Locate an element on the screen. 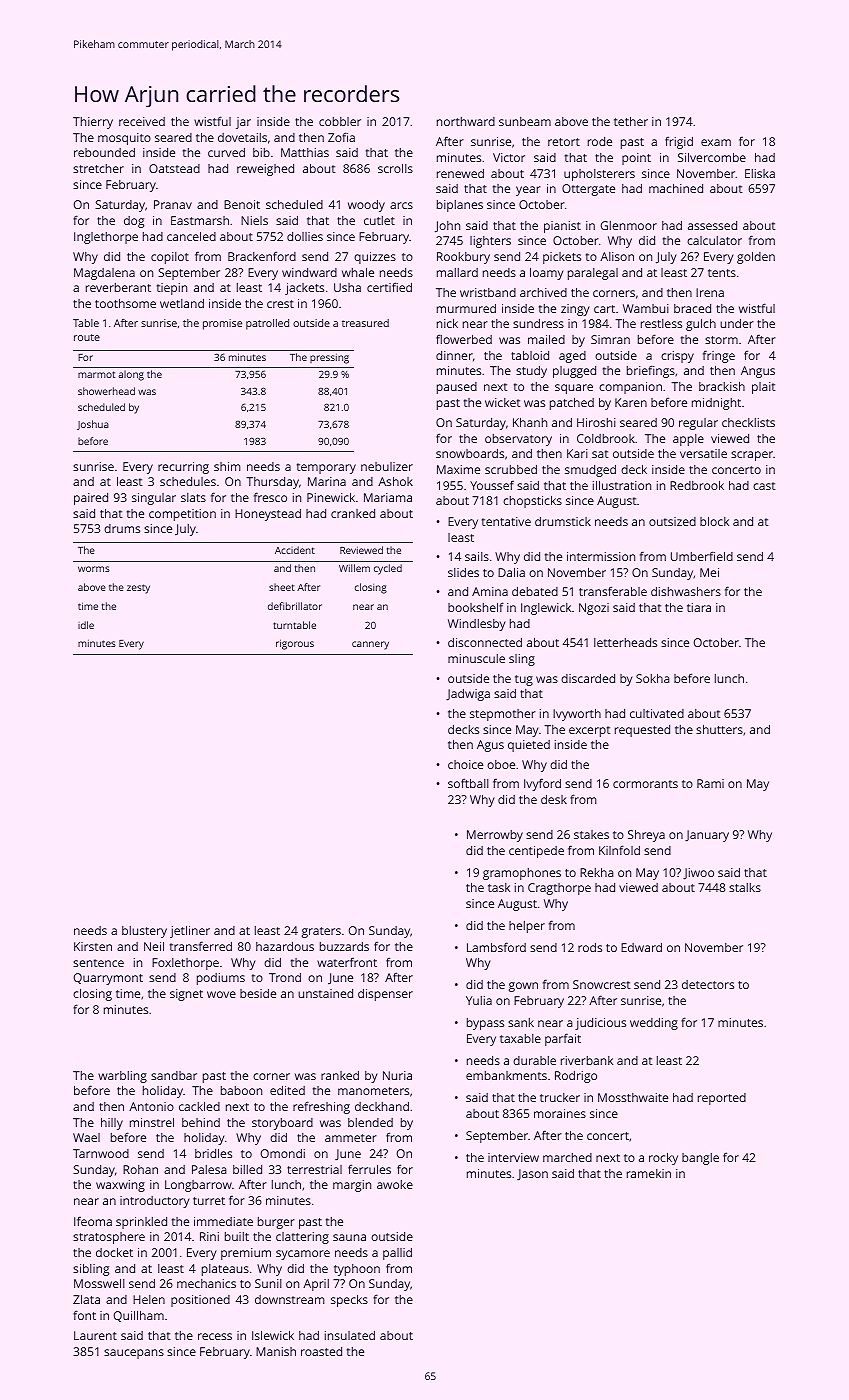  excerpt is located at coordinates (589, 731).
